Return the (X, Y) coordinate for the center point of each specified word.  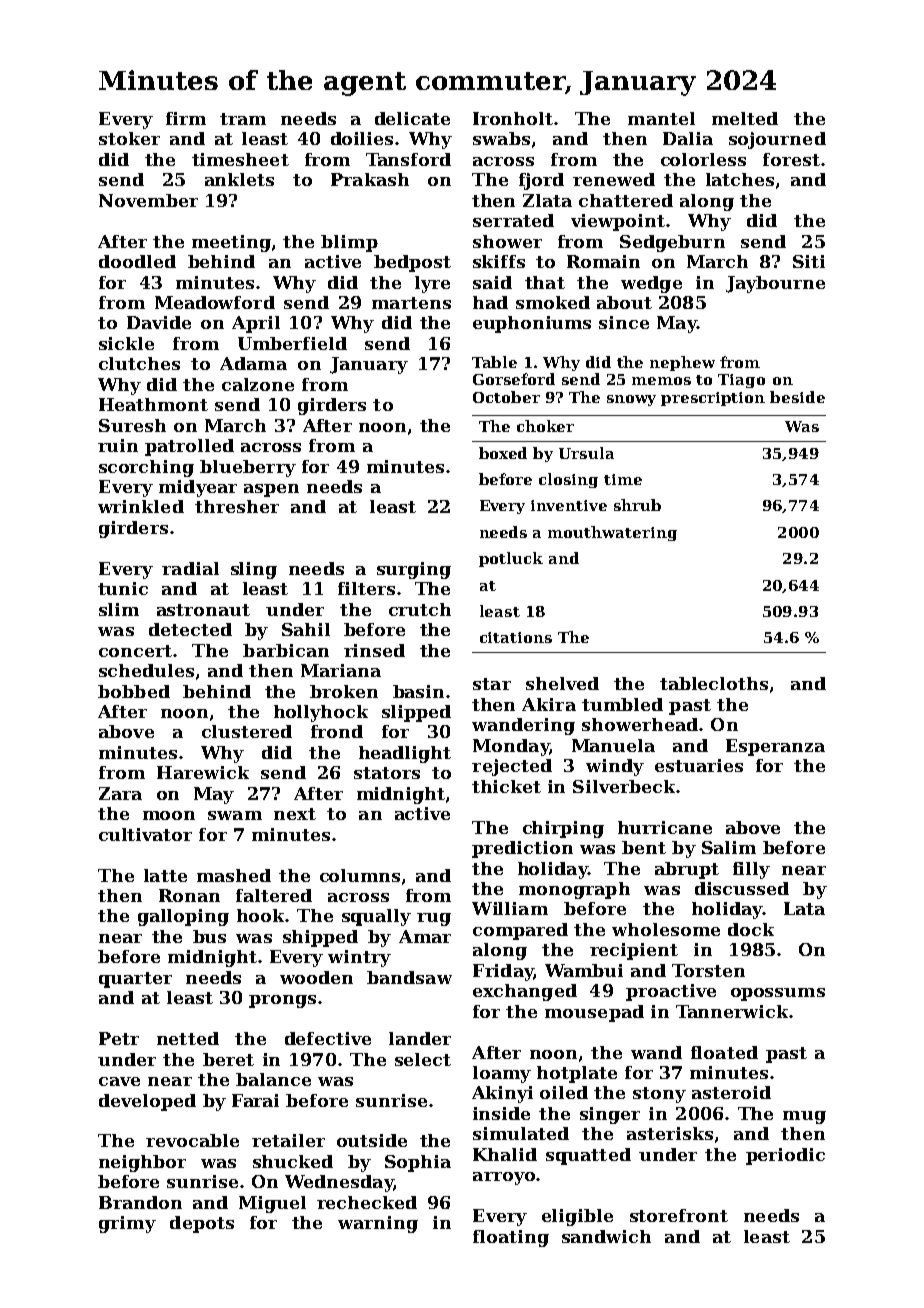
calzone (258, 384)
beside (797, 397)
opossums (778, 994)
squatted (588, 1156)
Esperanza (775, 747)
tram (243, 119)
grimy (127, 1224)
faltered (274, 895)
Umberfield (292, 343)
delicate (412, 118)
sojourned (777, 140)
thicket (506, 786)
